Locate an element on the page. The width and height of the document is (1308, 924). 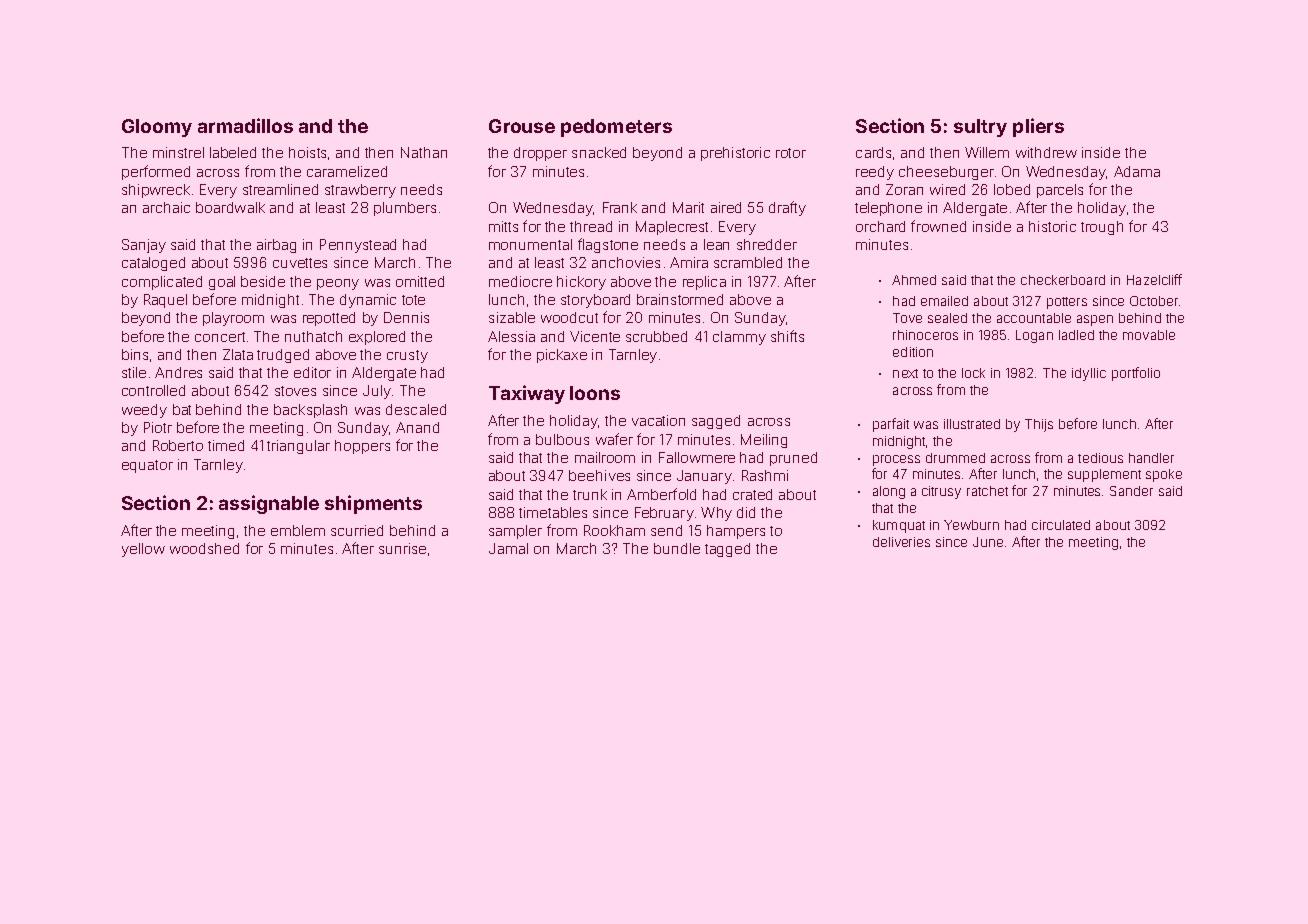
crusty is located at coordinates (407, 356).
